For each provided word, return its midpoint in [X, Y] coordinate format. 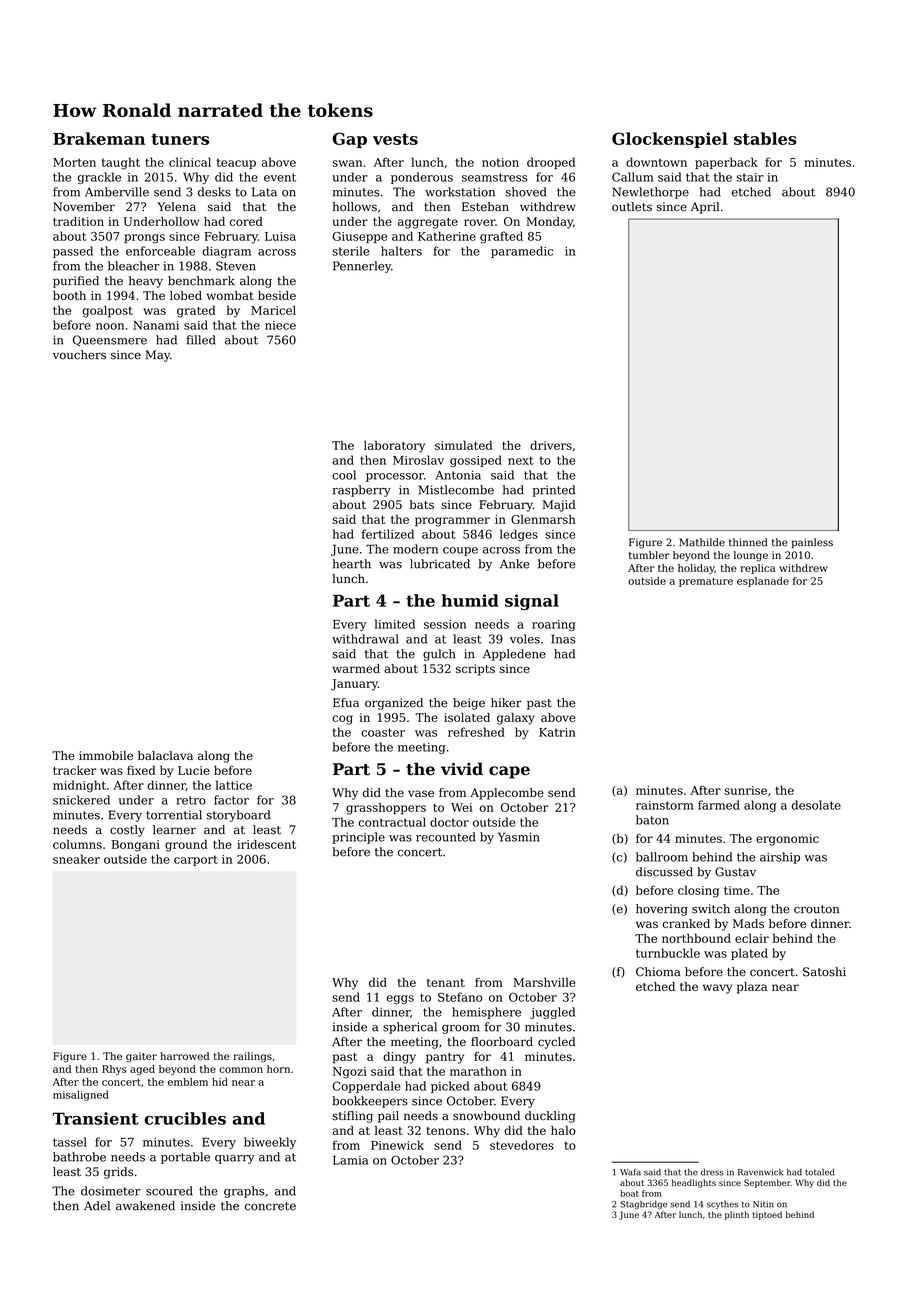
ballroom [662, 857]
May [157, 356]
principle [358, 838]
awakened [145, 1206]
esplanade [763, 582]
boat [629, 1193]
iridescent [266, 844]
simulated [464, 445]
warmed [356, 668]
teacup [236, 164]
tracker [75, 770]
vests [395, 139]
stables [765, 138]
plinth [737, 1215]
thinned [748, 542]
